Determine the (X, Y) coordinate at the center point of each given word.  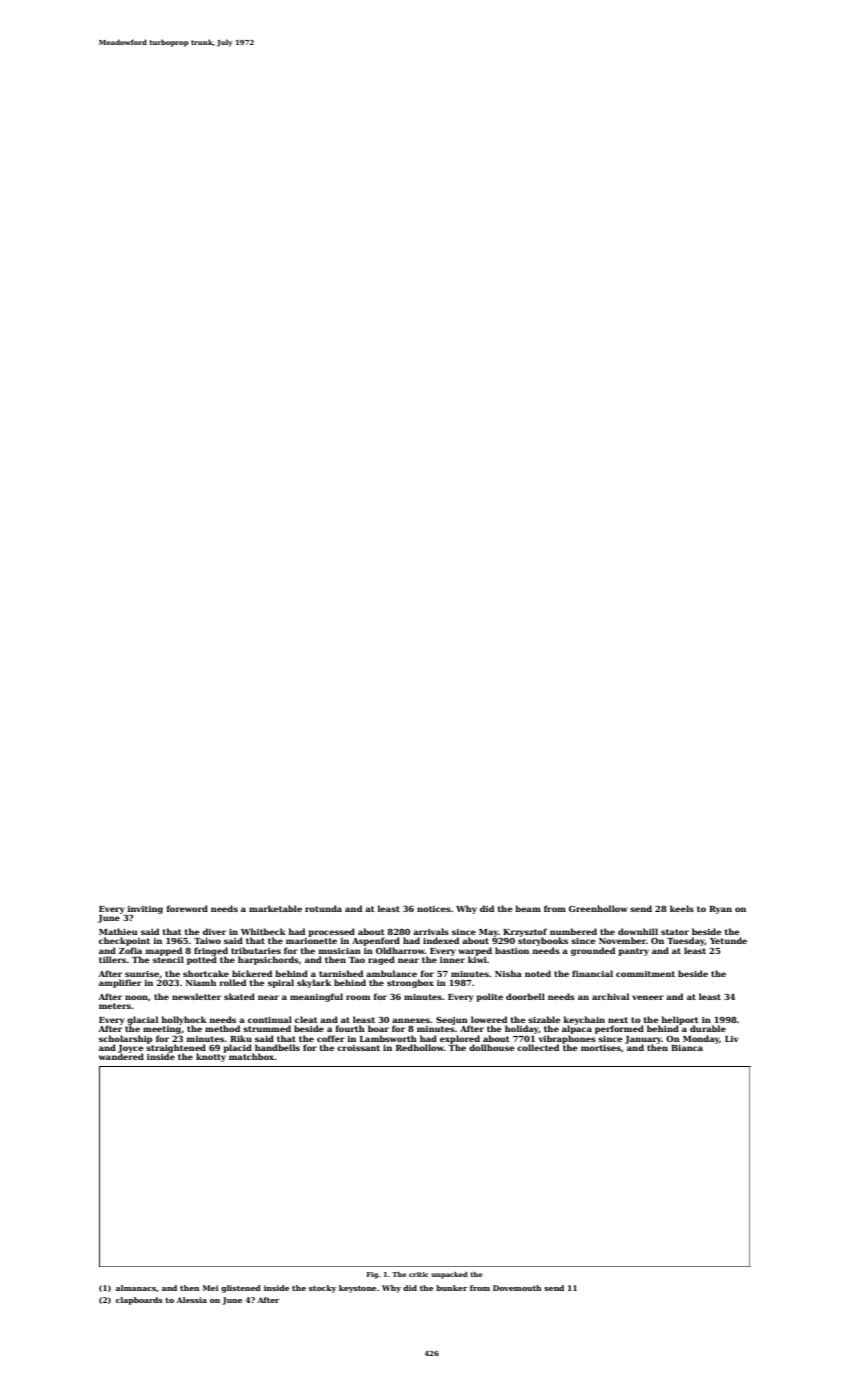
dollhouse (492, 1047)
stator (675, 932)
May (488, 933)
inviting (145, 910)
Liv (732, 1039)
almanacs (136, 1288)
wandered (121, 1056)
